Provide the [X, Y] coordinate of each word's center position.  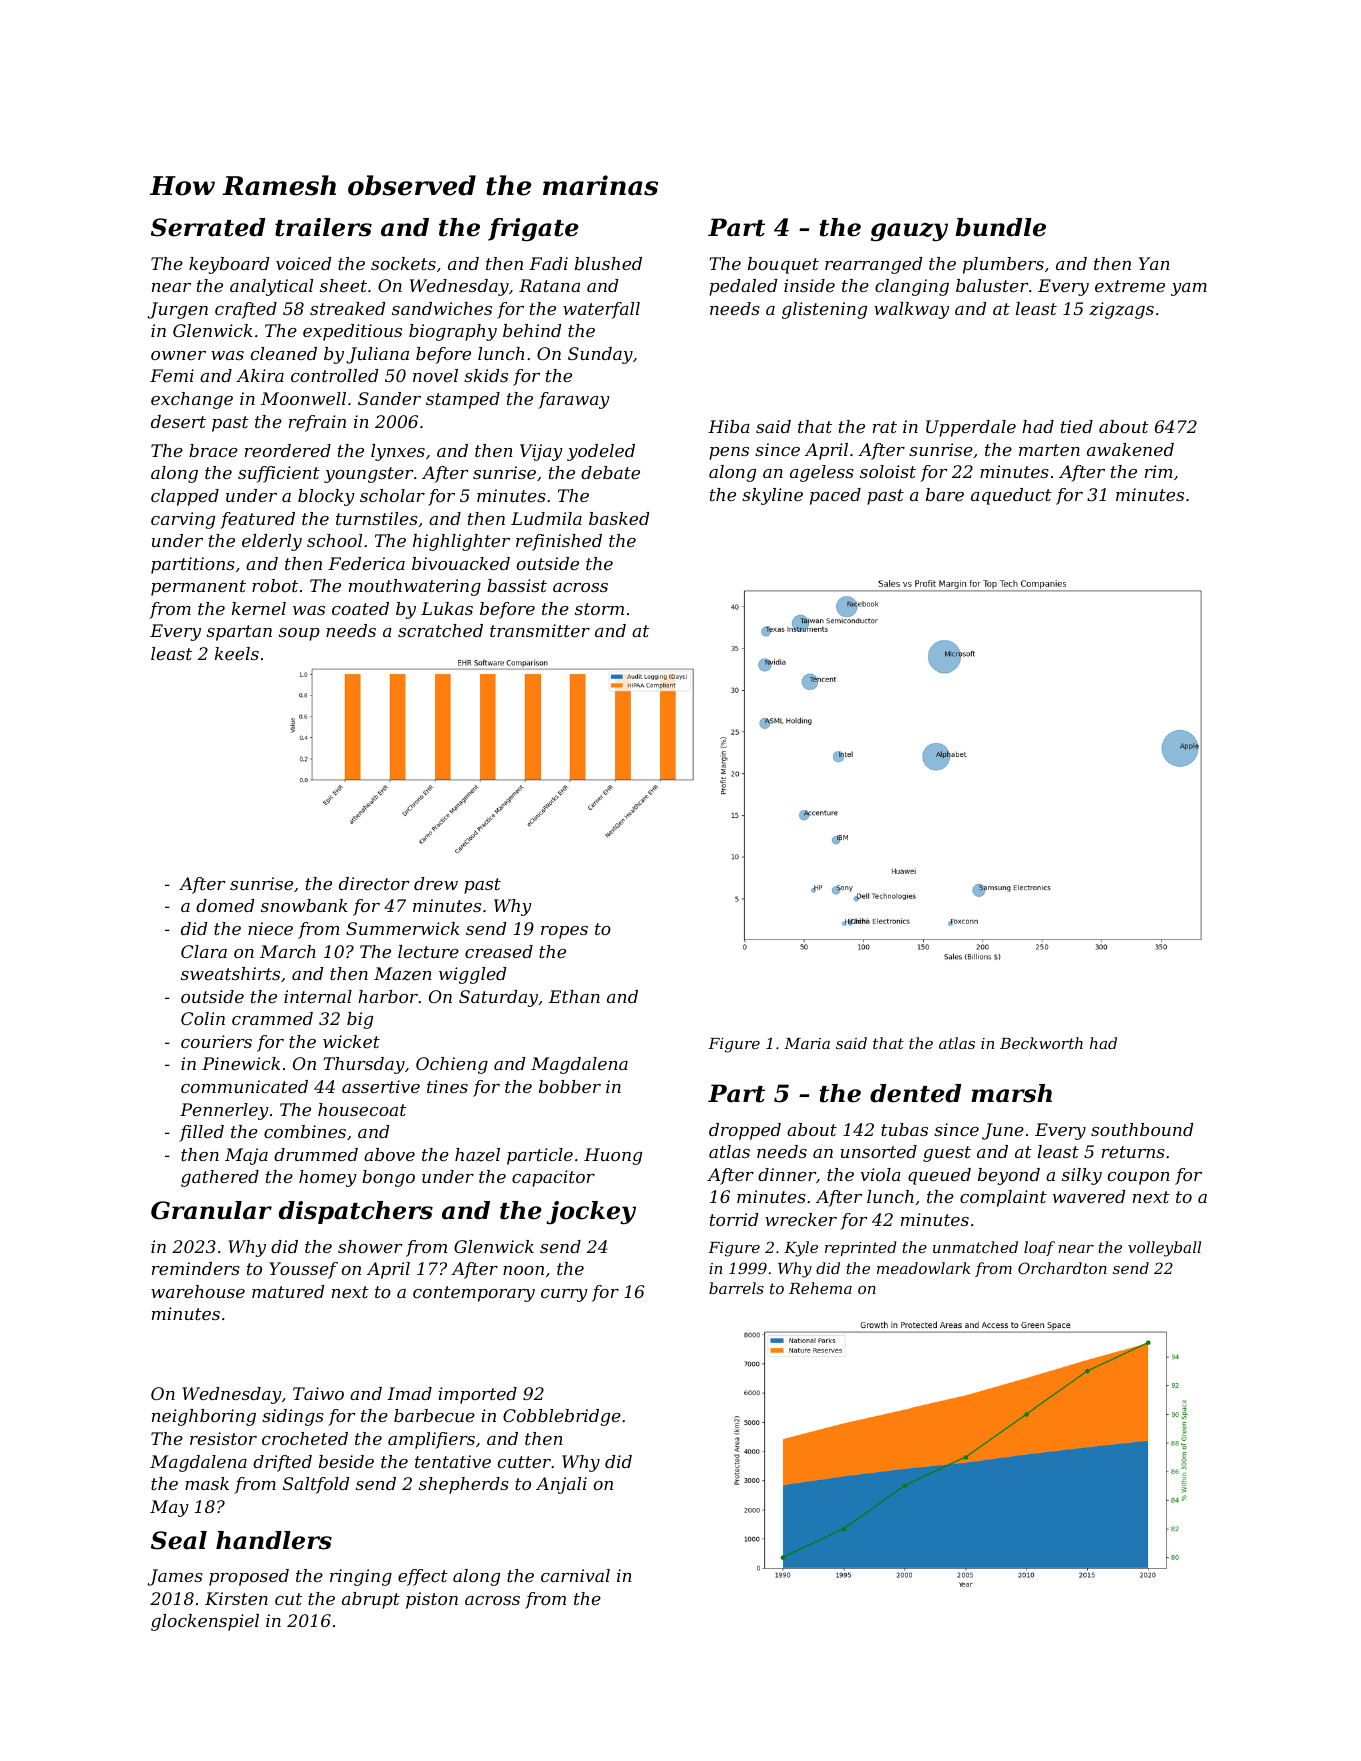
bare [945, 494]
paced [835, 496]
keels [237, 653]
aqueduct [1011, 496]
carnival [575, 1575]
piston [432, 1600]
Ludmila [546, 518]
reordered [288, 450]
